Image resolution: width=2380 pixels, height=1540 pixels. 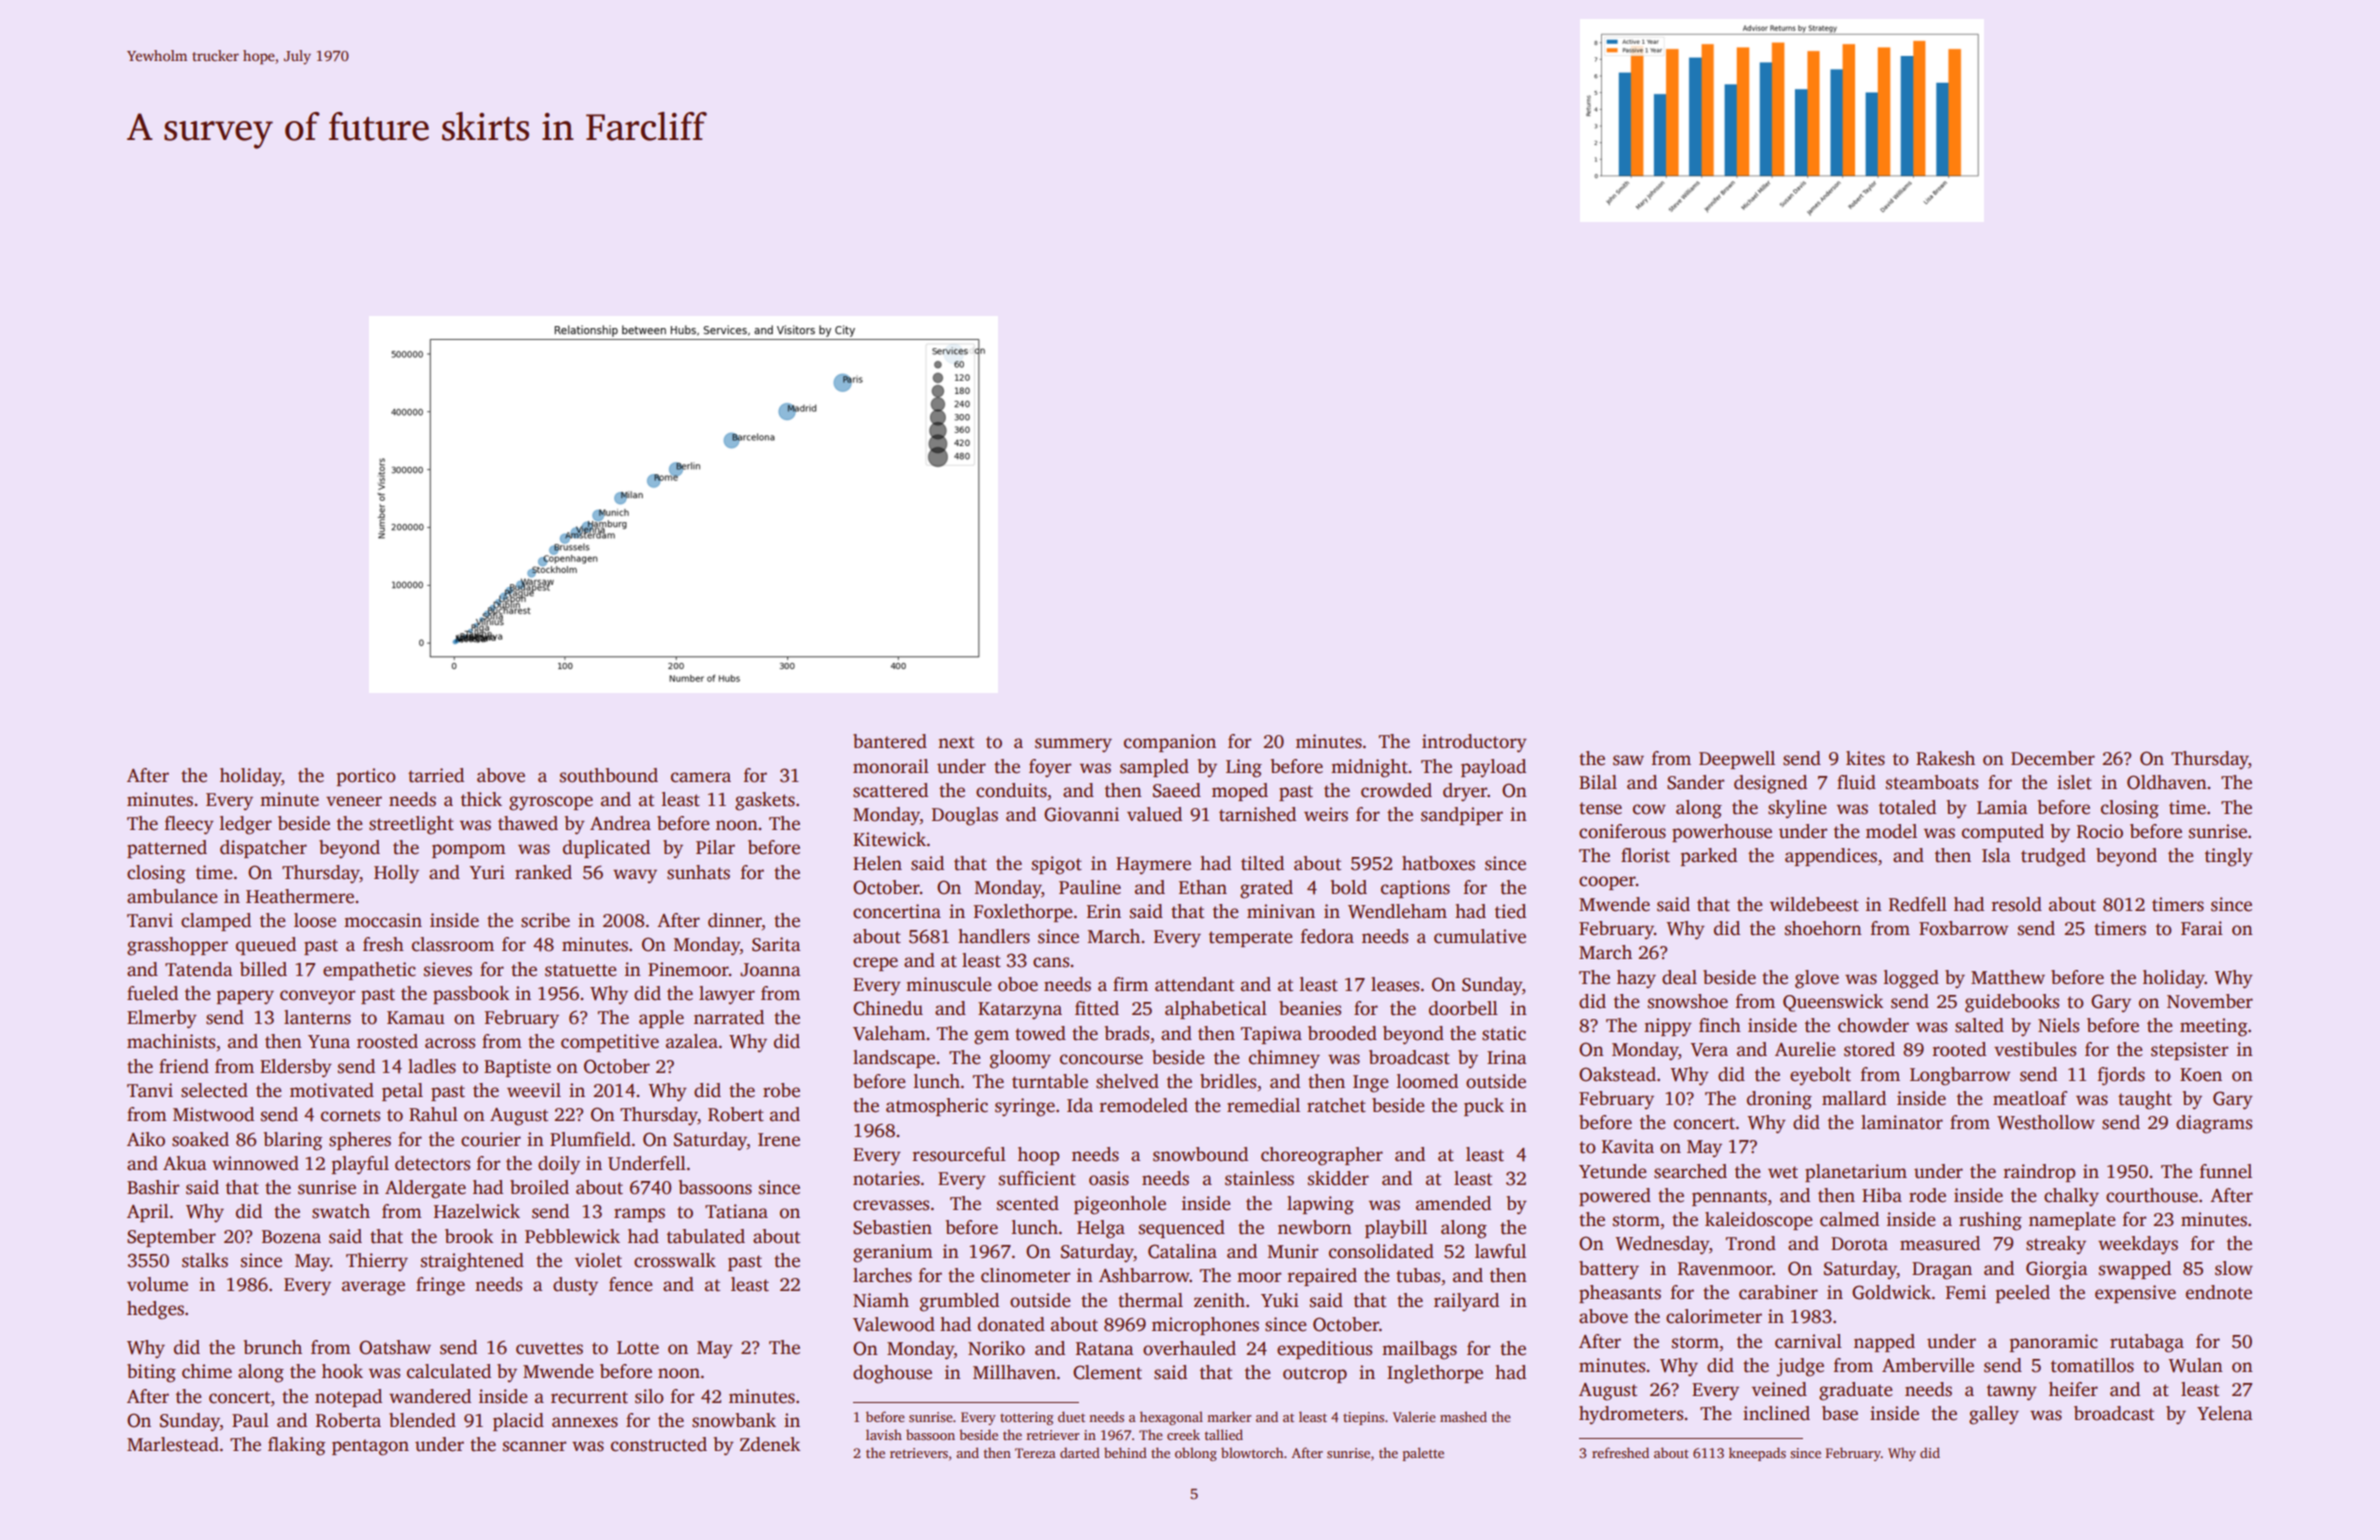 I want to click on companion, so click(x=1170, y=743).
